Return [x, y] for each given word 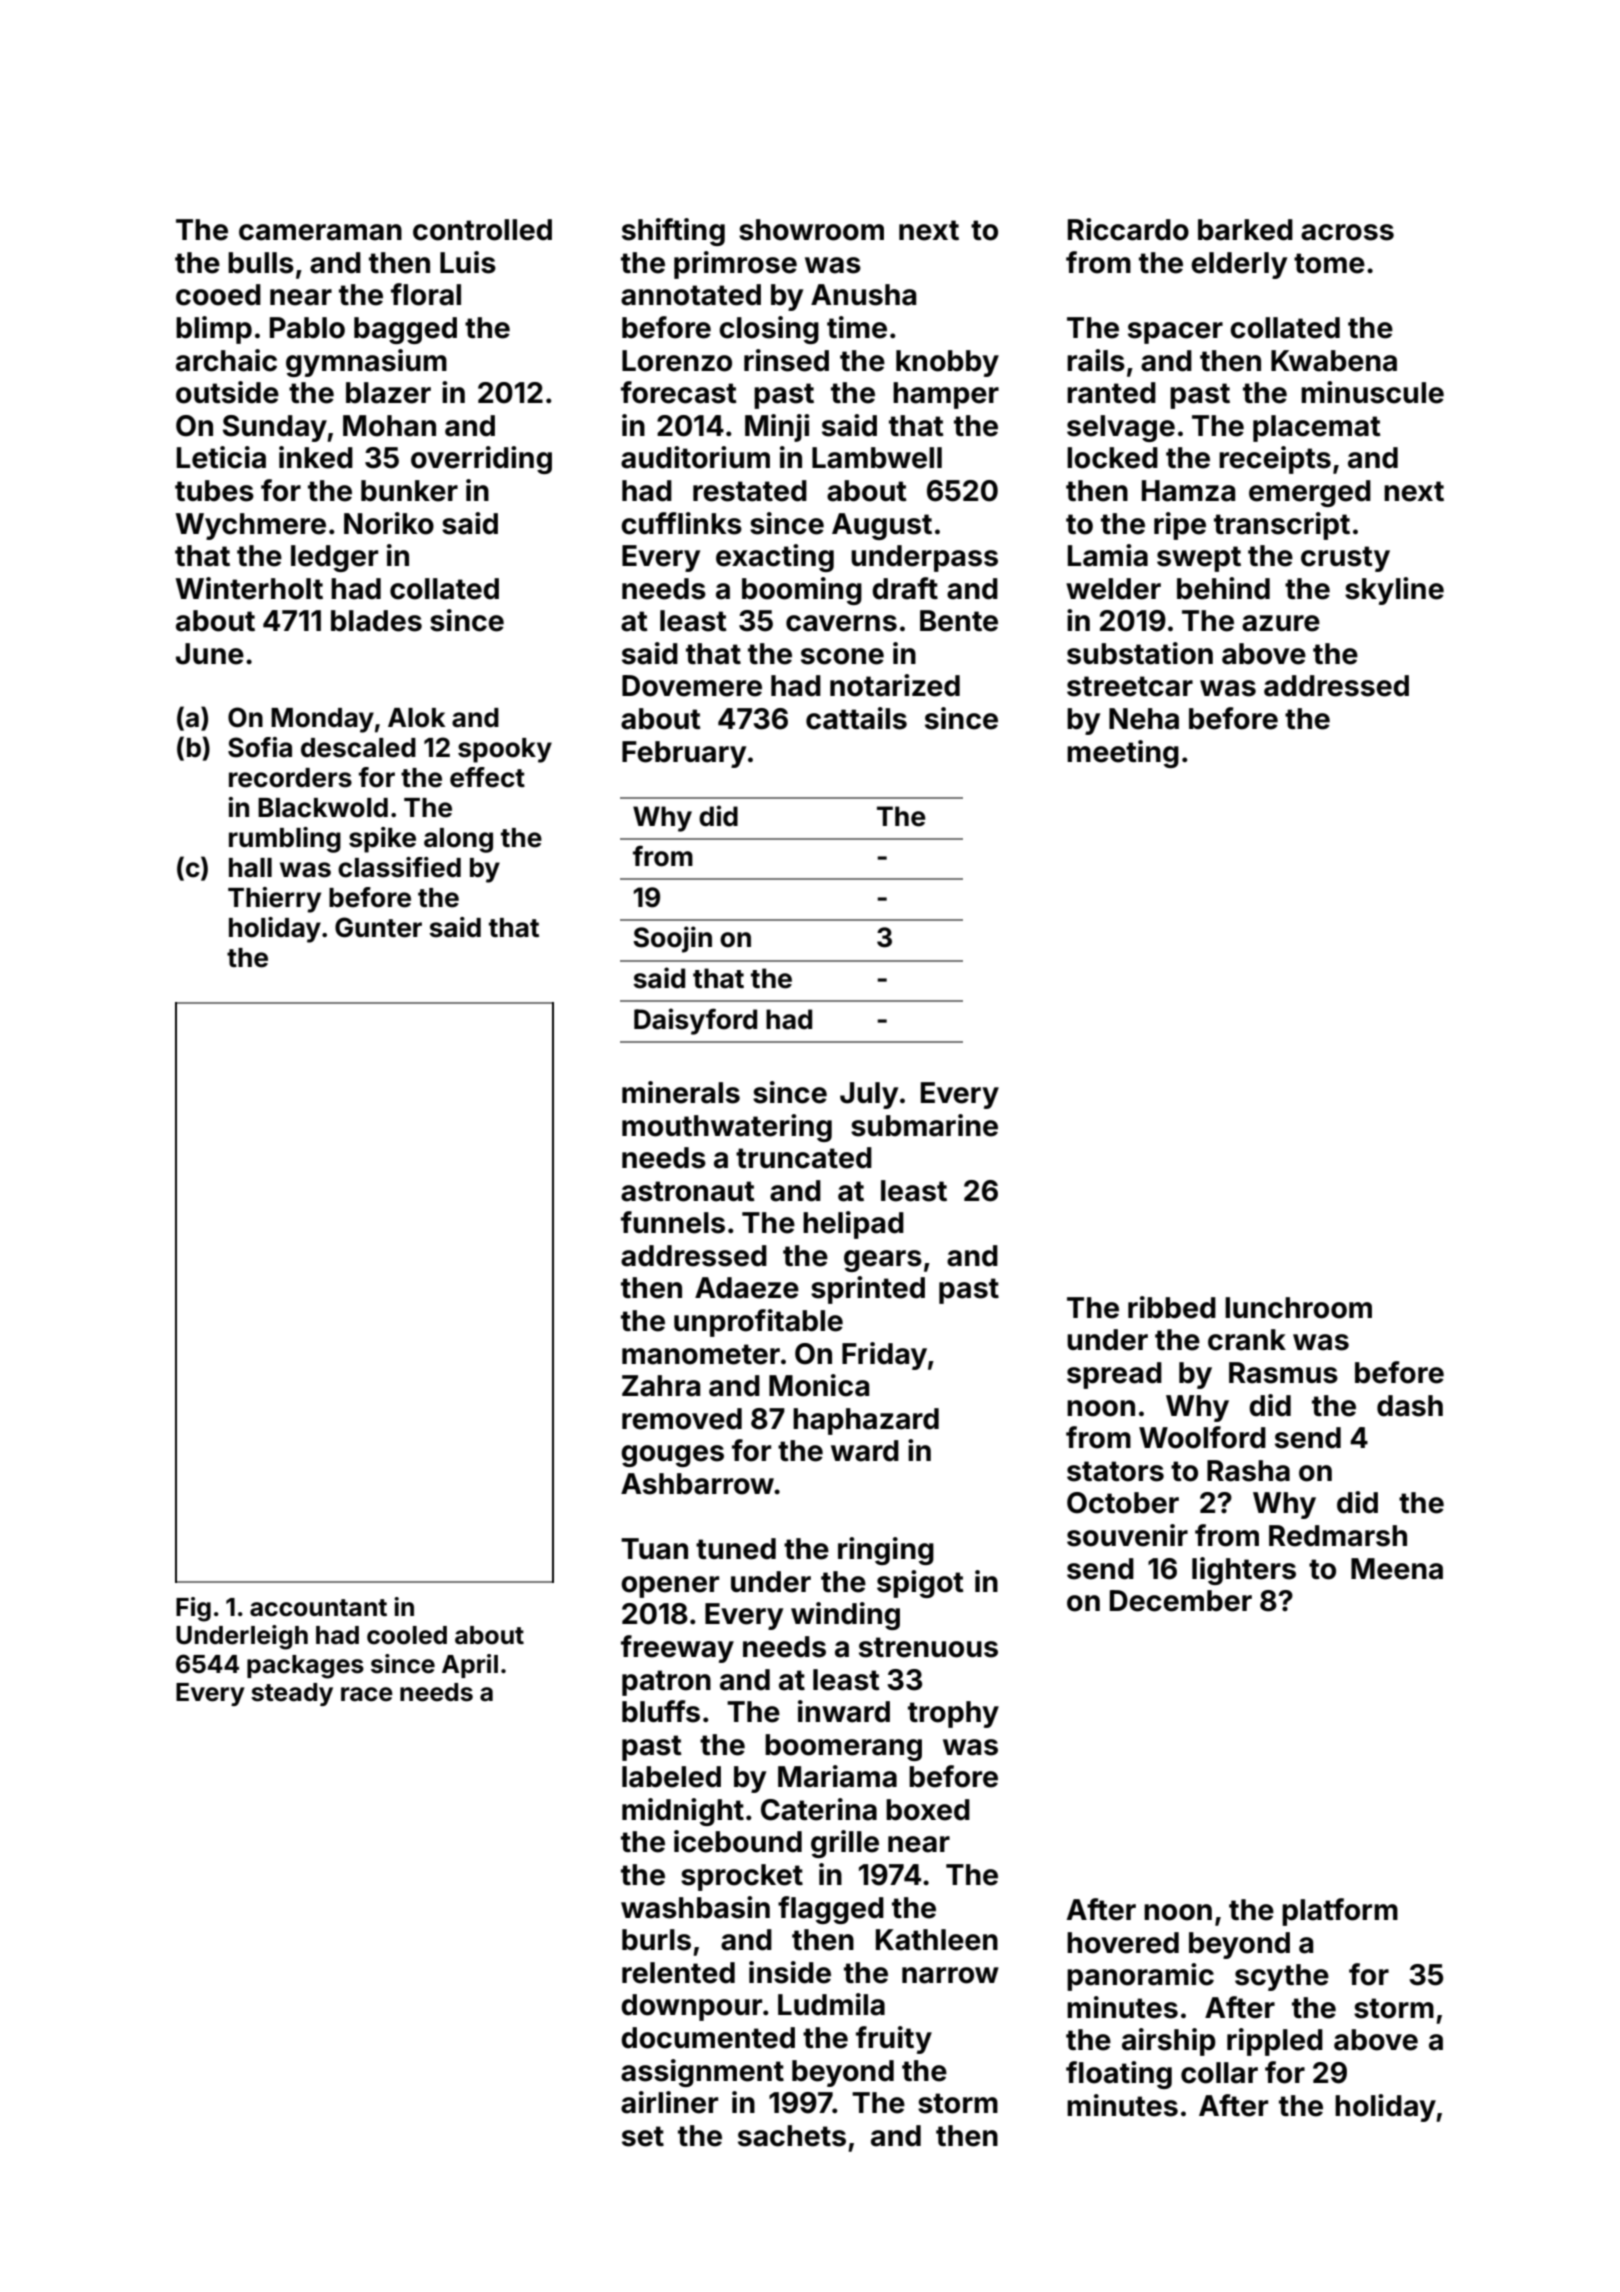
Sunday [275, 428]
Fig [193, 1609]
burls [656, 1940]
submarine [924, 1125]
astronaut [688, 1191]
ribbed [1172, 1307]
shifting [673, 232]
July [869, 1095]
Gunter [378, 927]
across [1347, 232]
